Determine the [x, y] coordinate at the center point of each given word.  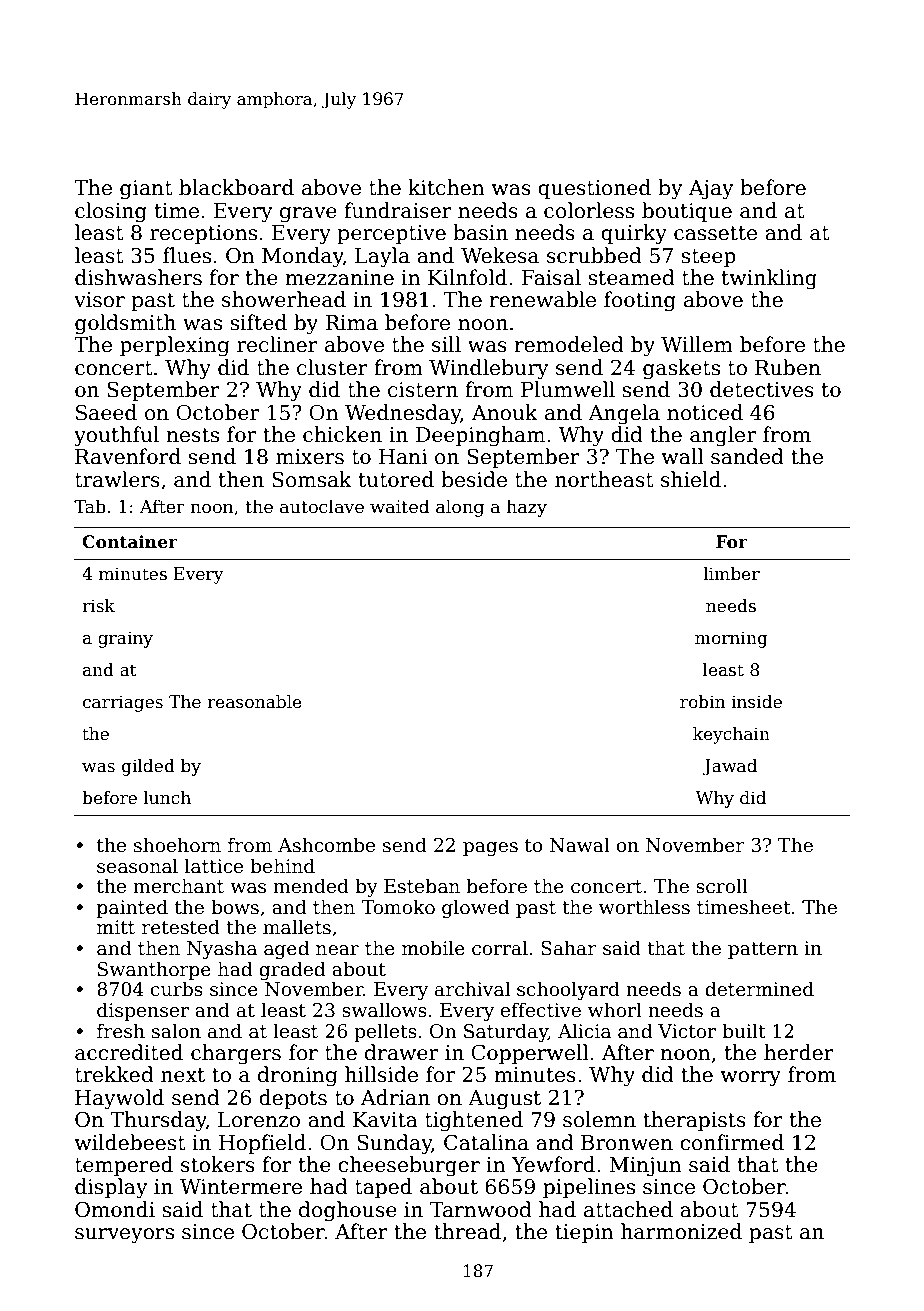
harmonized [681, 1231]
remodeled [569, 344]
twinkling [769, 279]
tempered [124, 1166]
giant [146, 190]
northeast [604, 479]
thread [467, 1231]
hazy [526, 508]
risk [98, 606]
